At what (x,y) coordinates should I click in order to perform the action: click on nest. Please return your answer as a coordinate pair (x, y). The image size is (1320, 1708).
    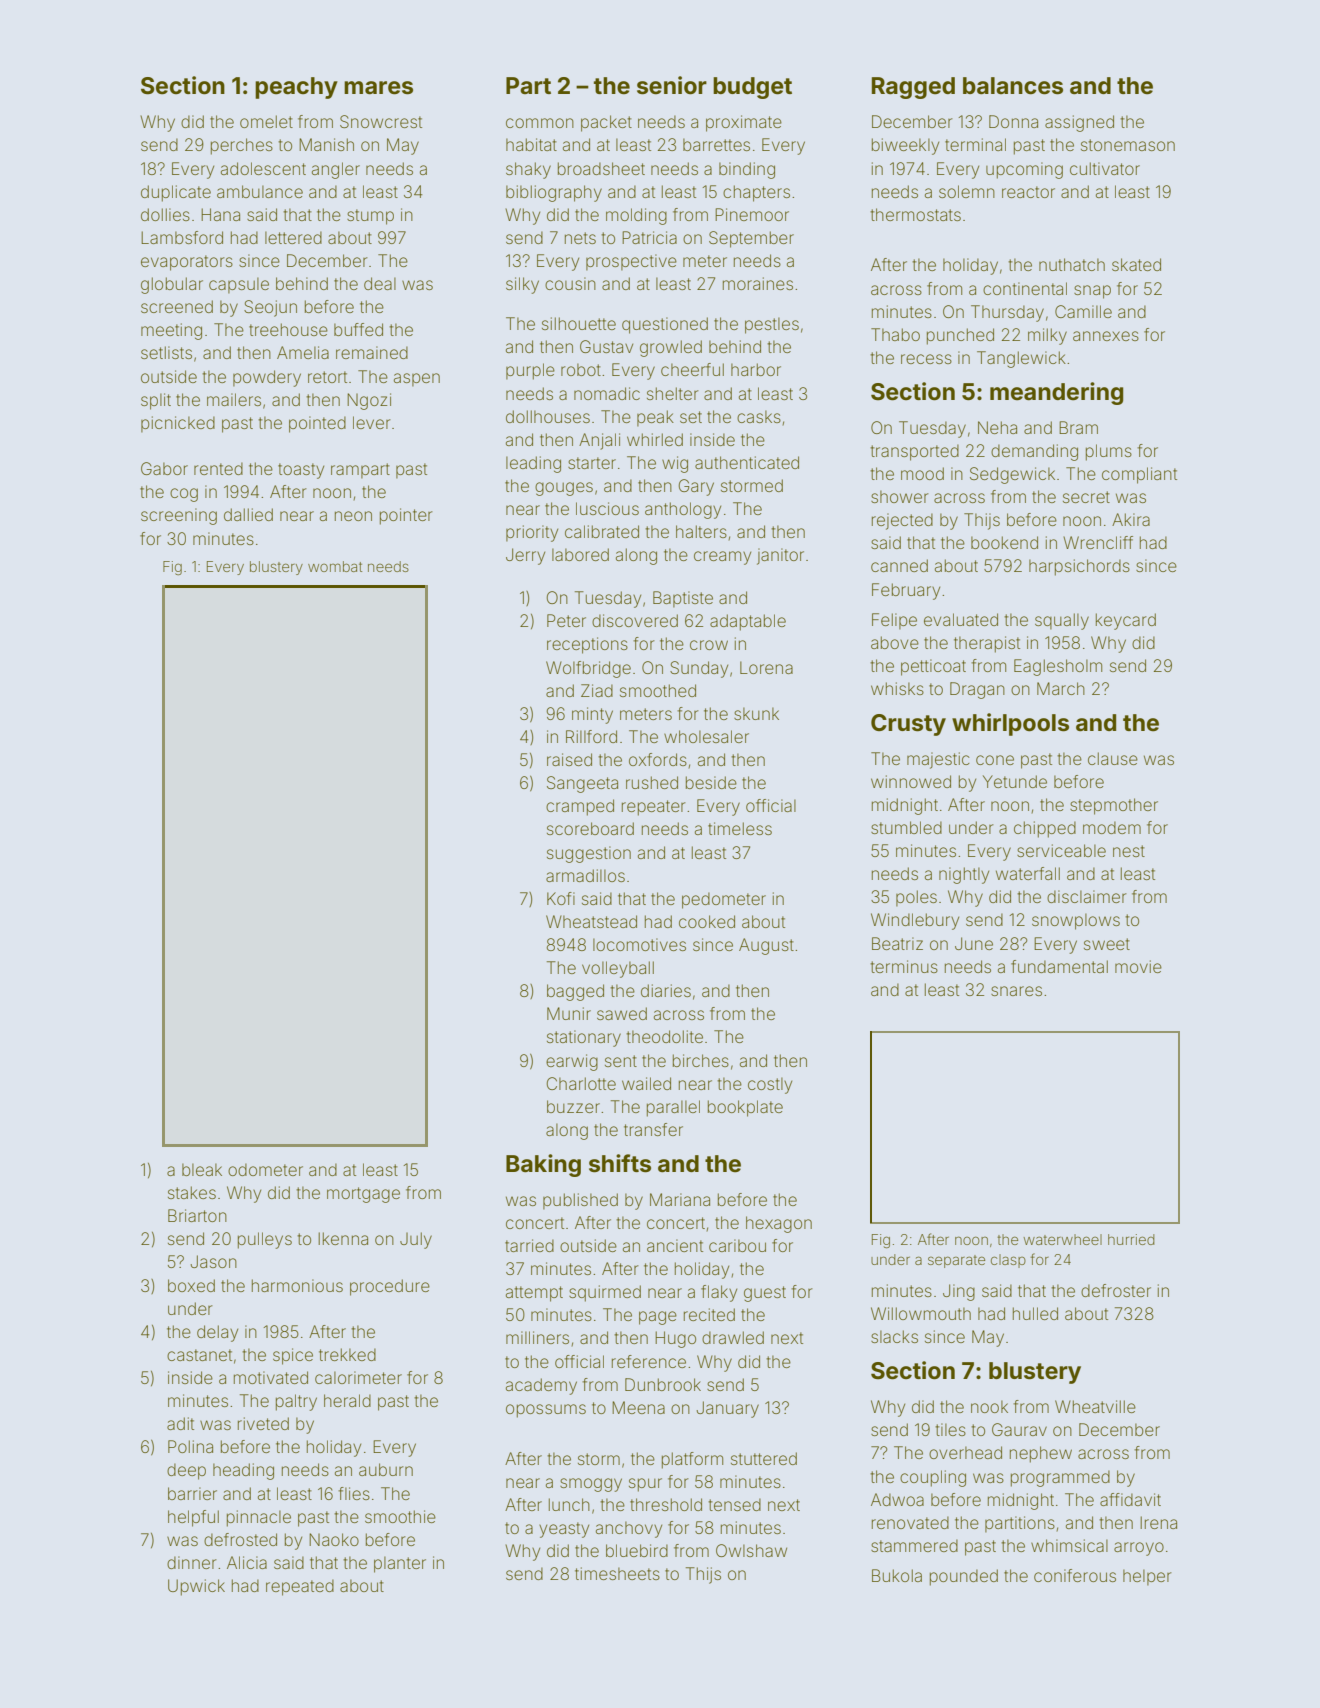
    Looking at the image, I should click on (1129, 851).
